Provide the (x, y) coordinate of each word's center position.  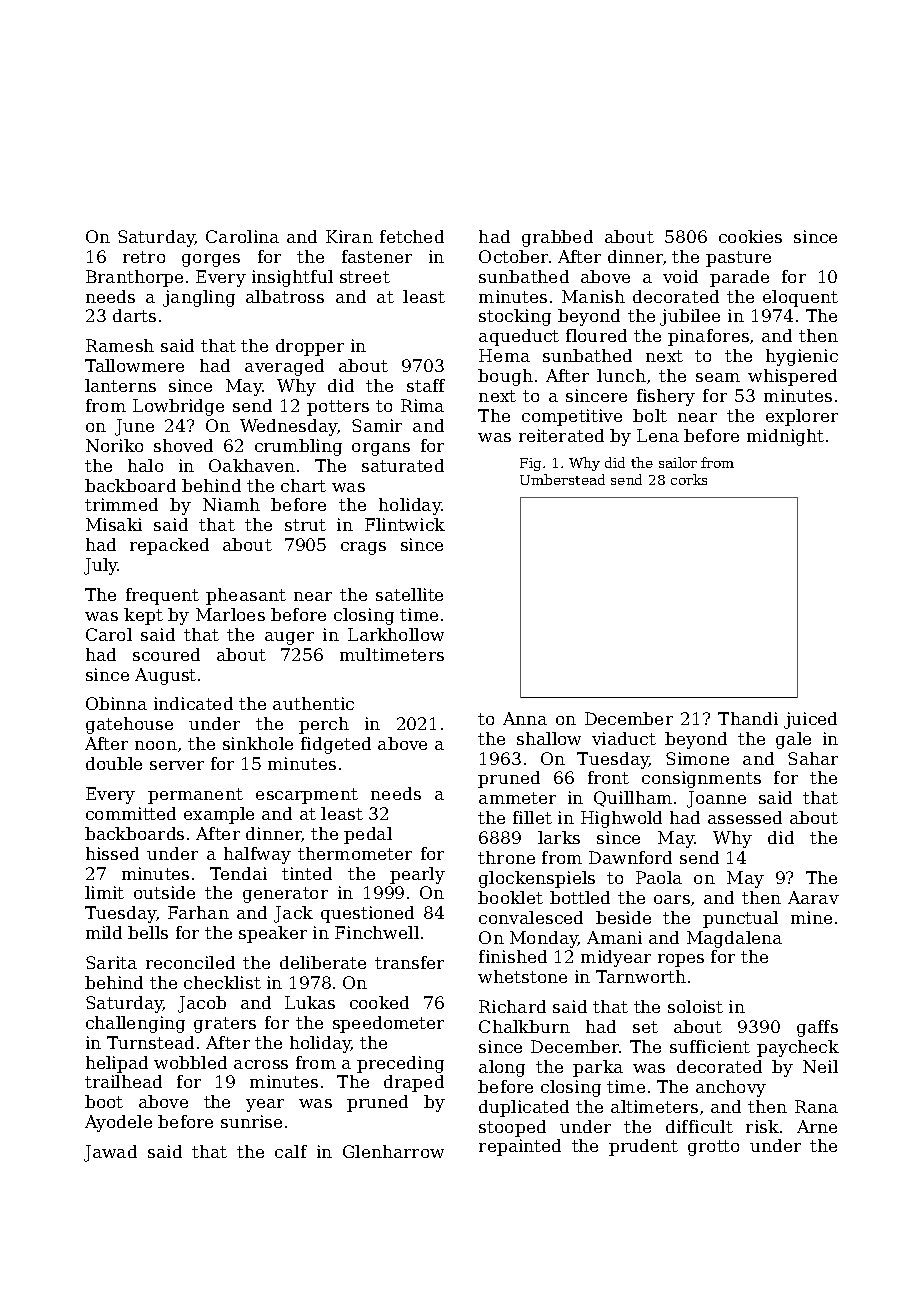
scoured (166, 654)
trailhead (123, 1081)
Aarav (813, 897)
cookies (750, 236)
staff (426, 385)
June (134, 427)
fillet (532, 817)
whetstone (522, 976)
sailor (678, 462)
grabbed (557, 238)
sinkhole (258, 743)
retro (144, 257)
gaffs (817, 1028)
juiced (810, 720)
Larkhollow (396, 634)
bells (148, 932)
